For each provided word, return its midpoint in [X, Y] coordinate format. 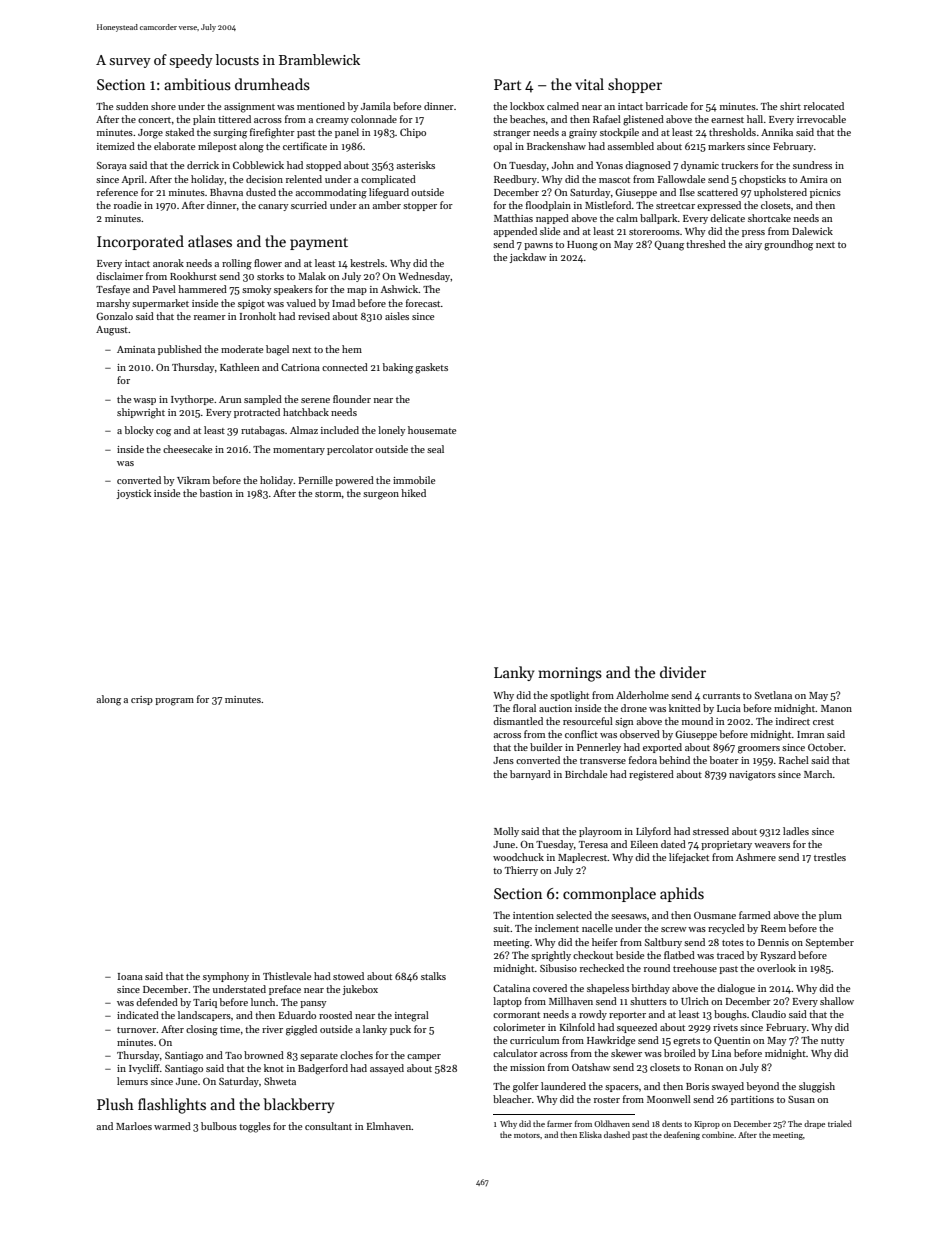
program [174, 702]
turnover [136, 1030]
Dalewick [812, 231]
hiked [413, 493]
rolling [237, 264]
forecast [423, 303]
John [563, 165]
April [133, 180]
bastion [216, 493]
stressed [711, 831]
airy [753, 245]
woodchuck [518, 857]
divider [683, 672]
